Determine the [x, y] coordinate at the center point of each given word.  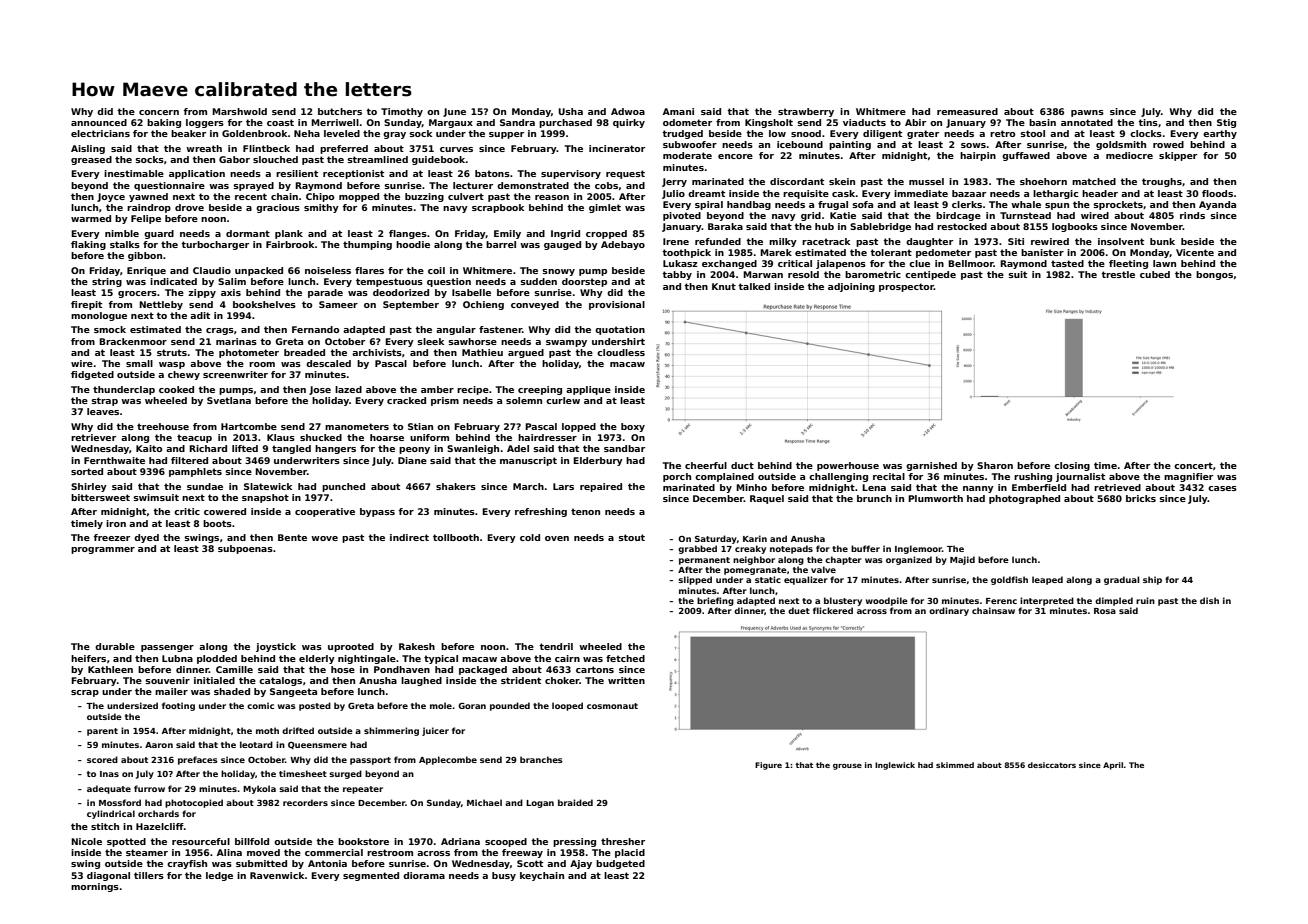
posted [315, 706]
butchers [340, 111]
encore [735, 156]
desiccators [1052, 765]
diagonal [108, 876]
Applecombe [448, 760]
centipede [930, 275]
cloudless [621, 352]
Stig [1226, 123]
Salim [232, 281]
